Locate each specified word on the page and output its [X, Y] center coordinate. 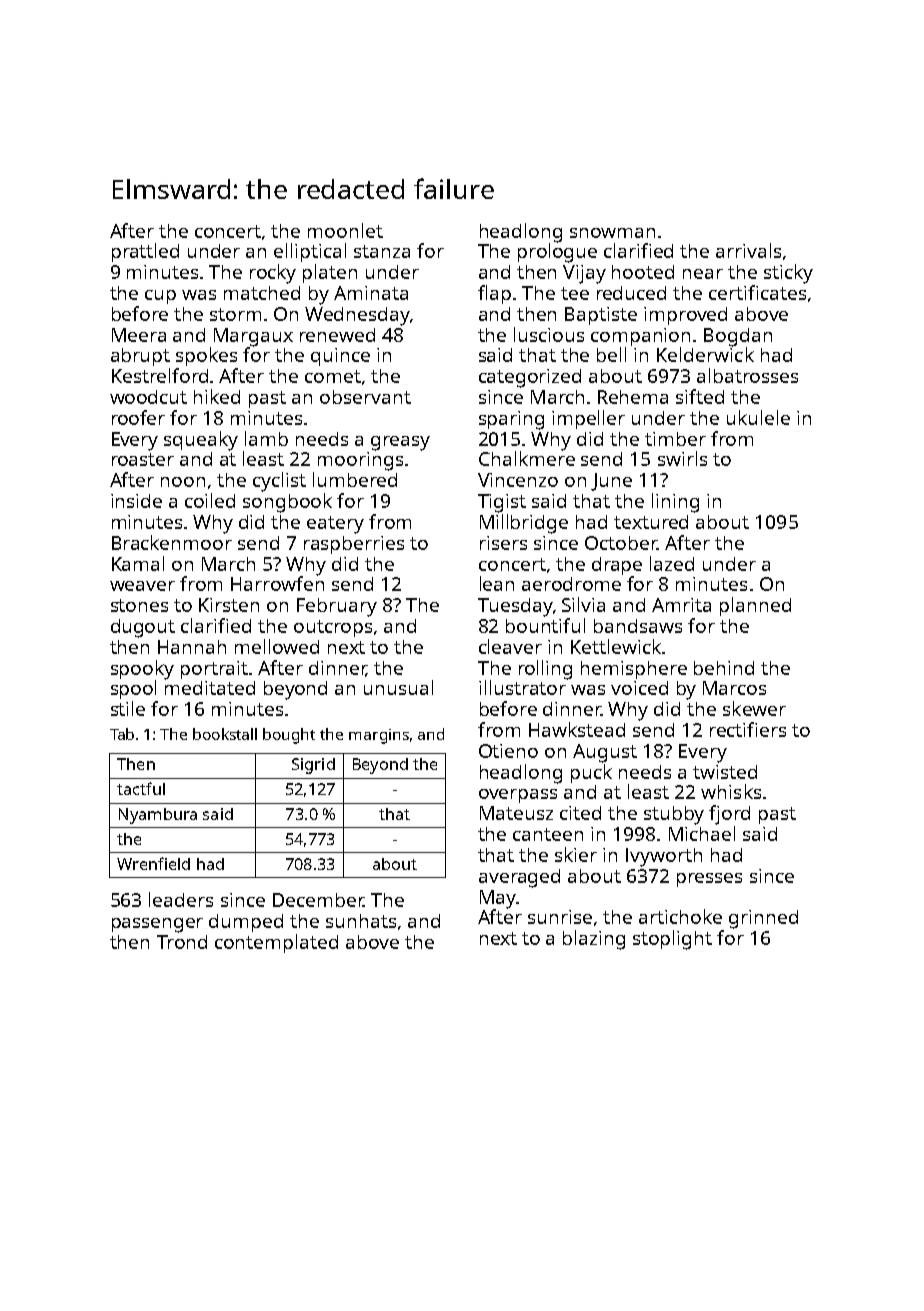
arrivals [748, 250]
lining [675, 503]
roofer [138, 417]
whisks [731, 791]
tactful [141, 788]
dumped [246, 923]
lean [497, 583]
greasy [400, 443]
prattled [145, 252]
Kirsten [229, 605]
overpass [518, 796]
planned [755, 606]
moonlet [345, 230]
